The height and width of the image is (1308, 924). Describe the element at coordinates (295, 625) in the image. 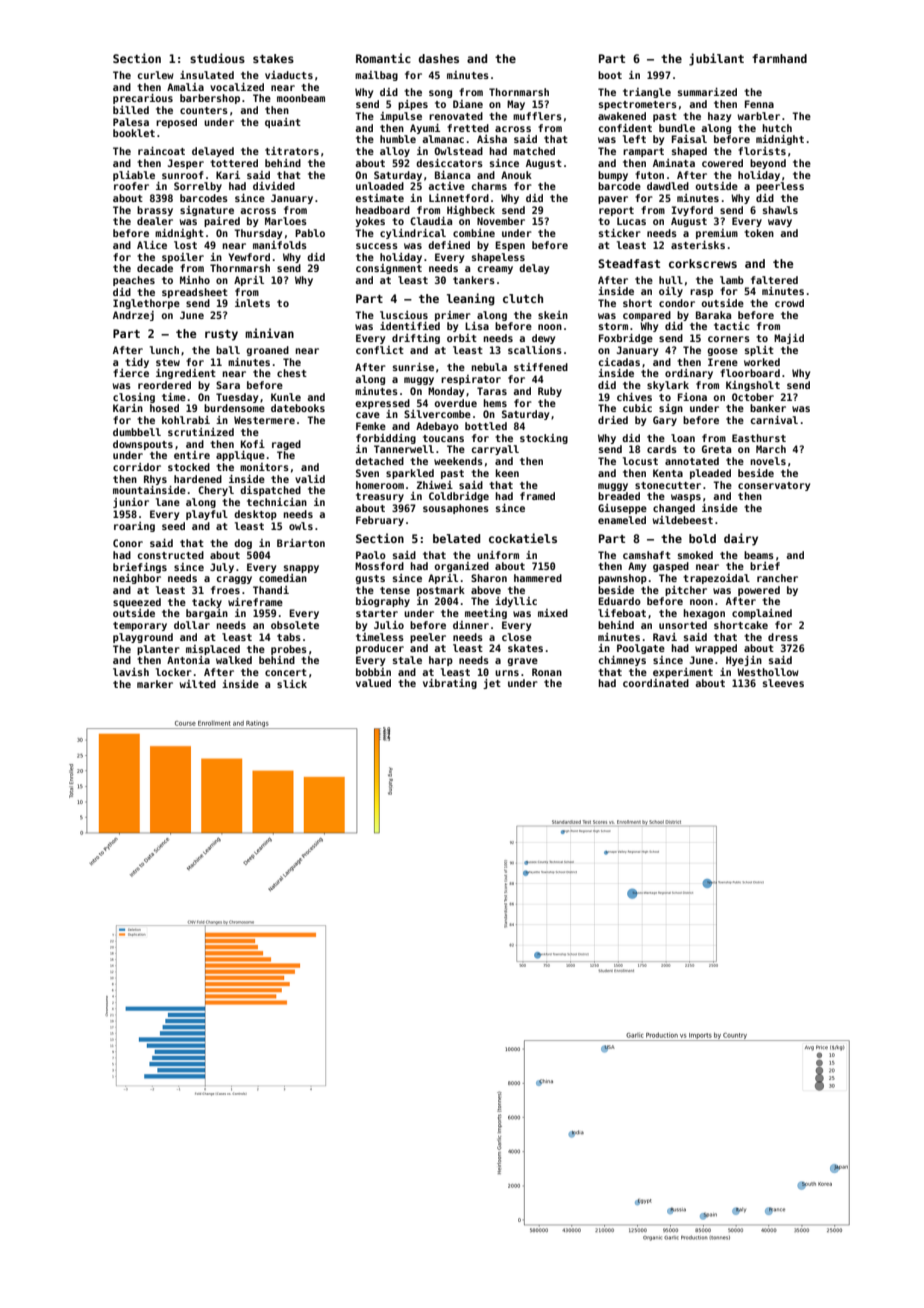

I see `obsolete` at that location.
